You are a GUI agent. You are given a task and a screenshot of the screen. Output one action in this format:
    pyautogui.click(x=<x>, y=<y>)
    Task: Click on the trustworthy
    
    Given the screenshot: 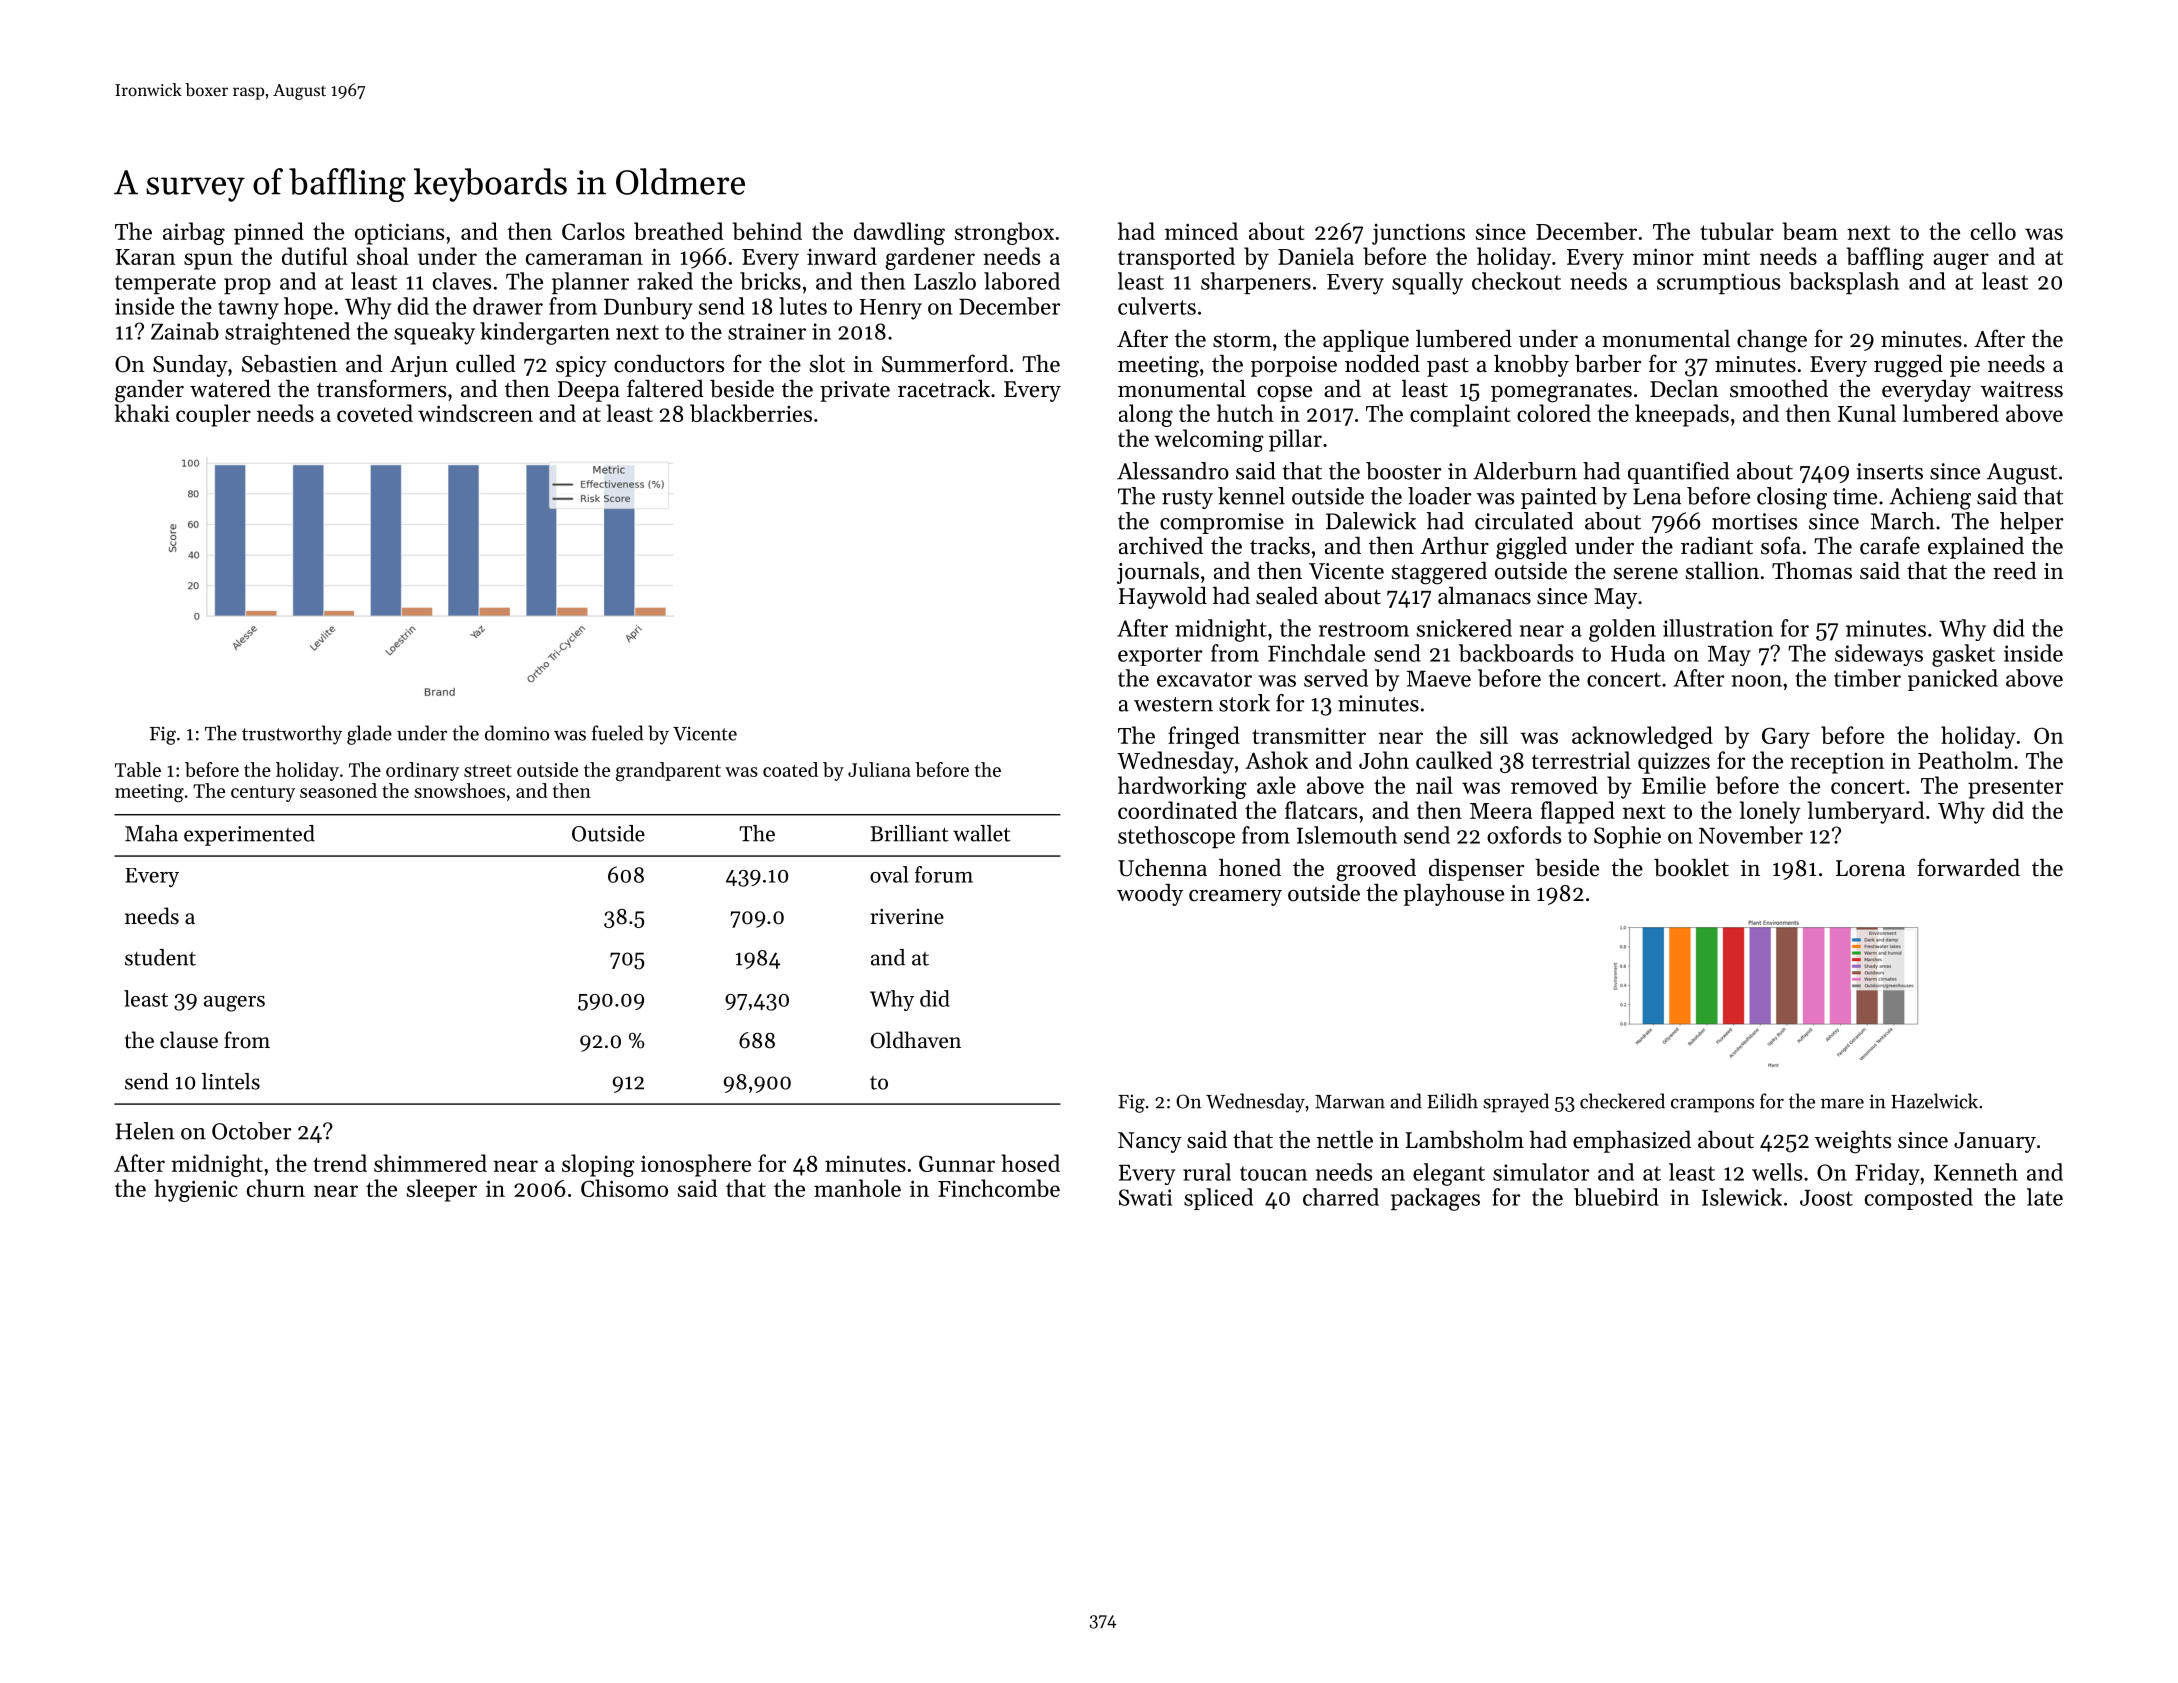 What is the action you would take?
    pyautogui.click(x=292, y=735)
